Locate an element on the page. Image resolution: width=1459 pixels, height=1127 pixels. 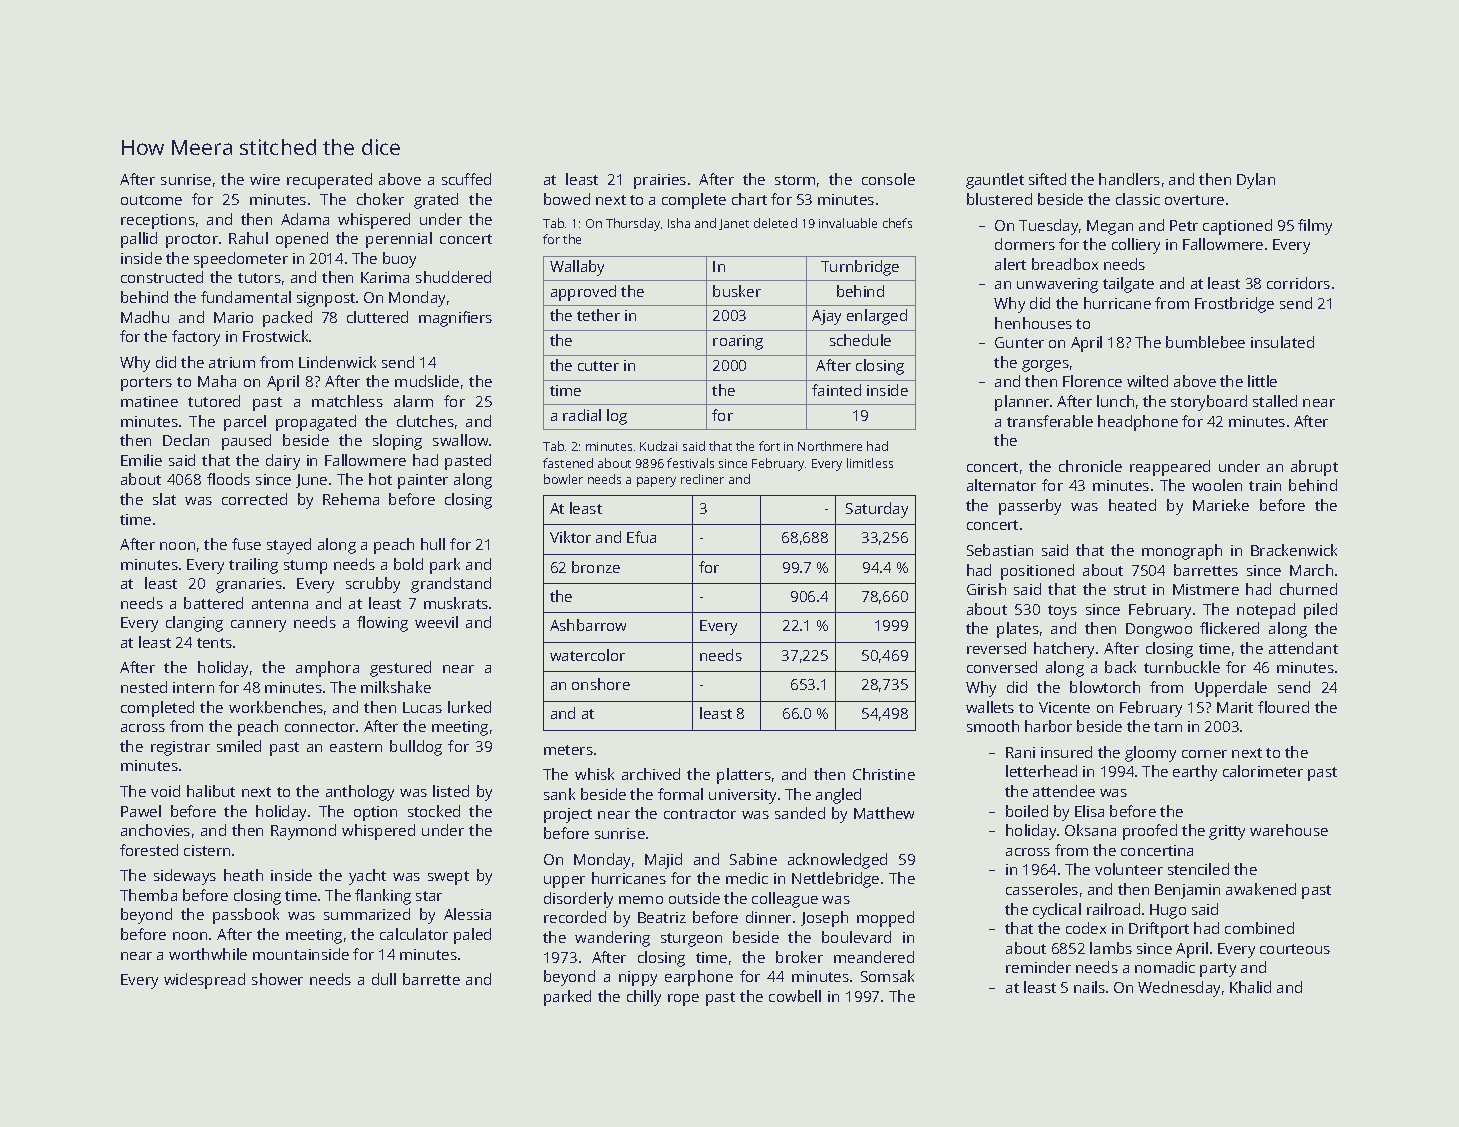
worthwhile is located at coordinates (208, 954).
